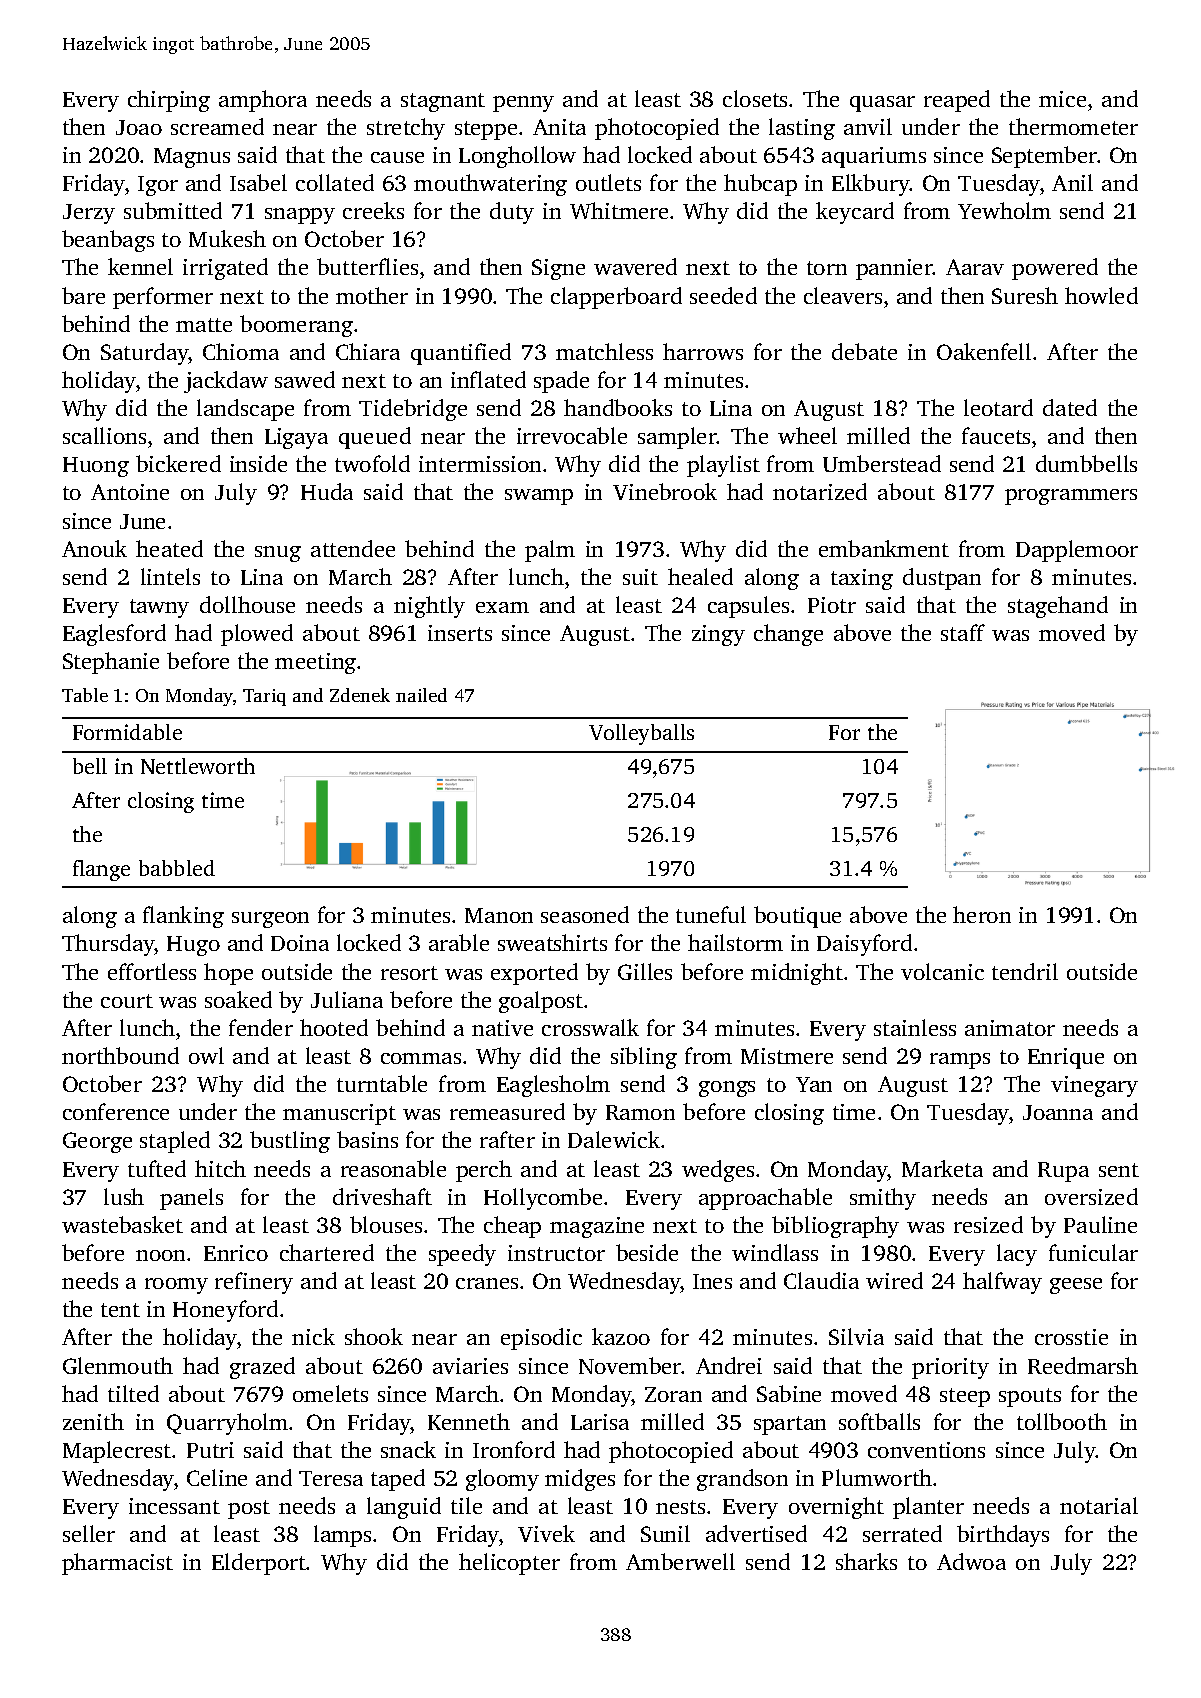 The image size is (1201, 1698). What do you see at coordinates (117, 1564) in the screenshot?
I see `pharmacist` at bounding box center [117, 1564].
